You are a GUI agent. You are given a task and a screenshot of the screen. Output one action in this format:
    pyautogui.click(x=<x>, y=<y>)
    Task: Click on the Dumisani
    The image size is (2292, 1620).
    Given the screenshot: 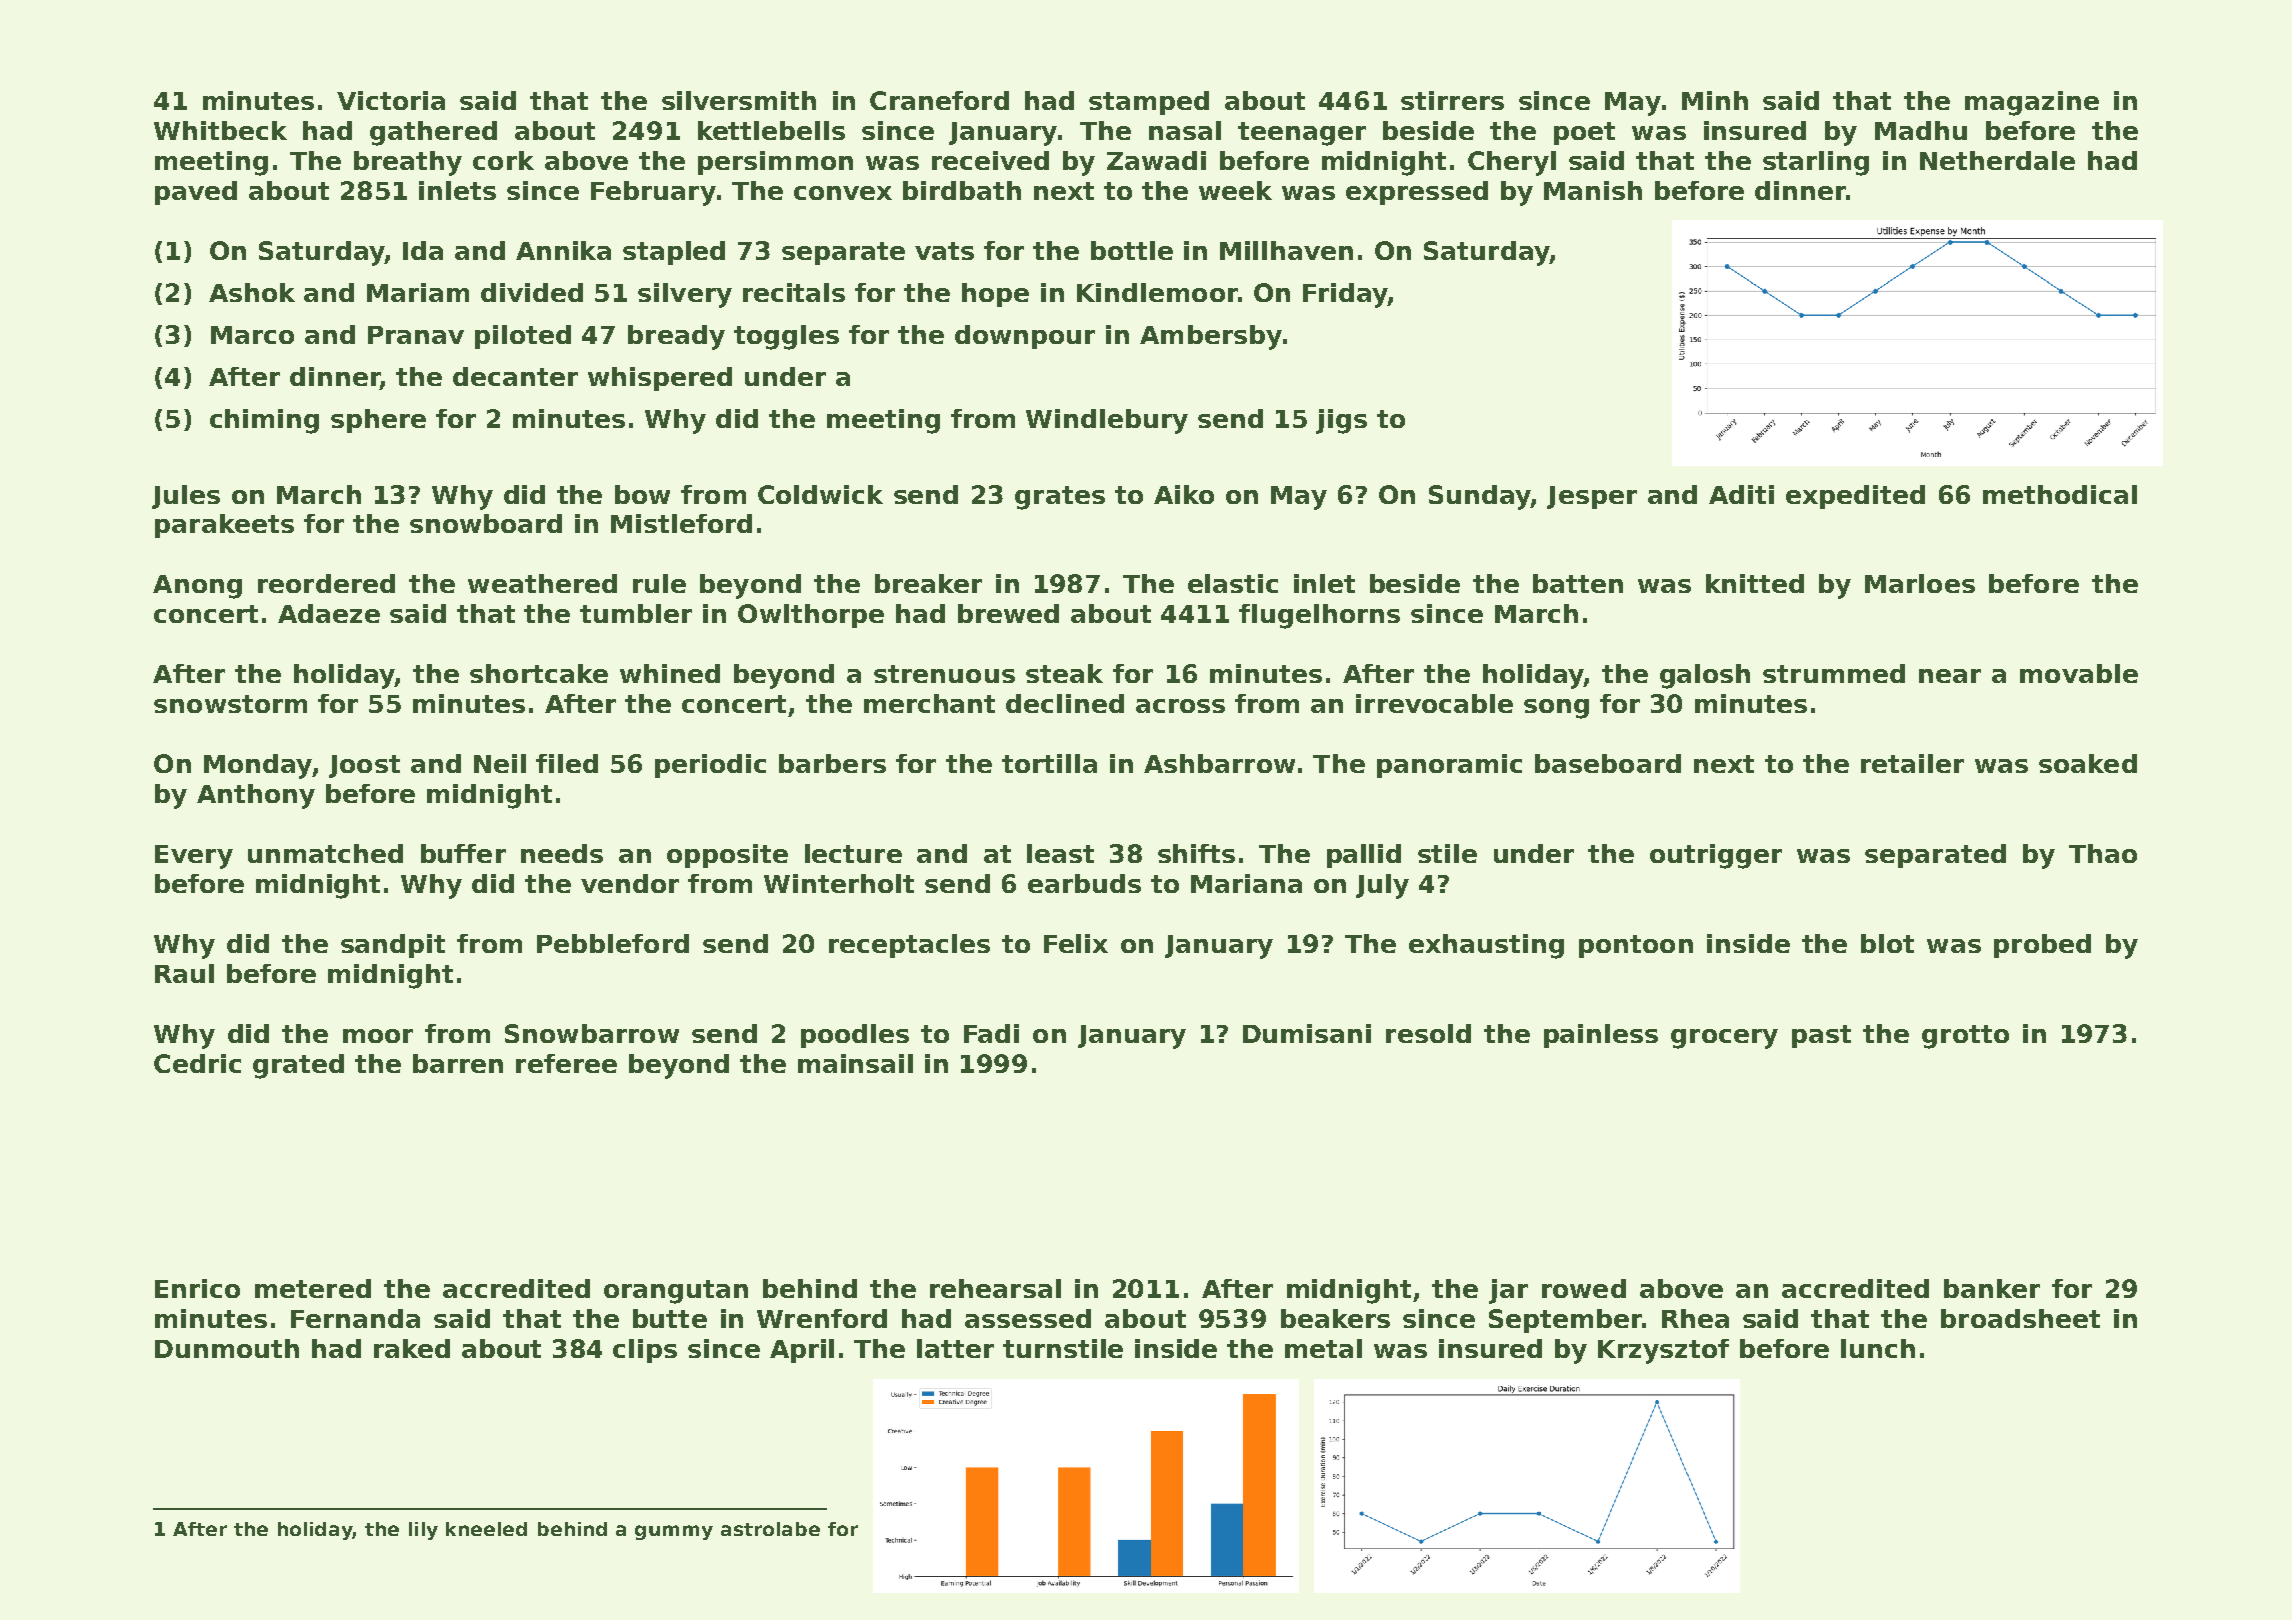 What is the action you would take?
    pyautogui.click(x=1307, y=1033)
